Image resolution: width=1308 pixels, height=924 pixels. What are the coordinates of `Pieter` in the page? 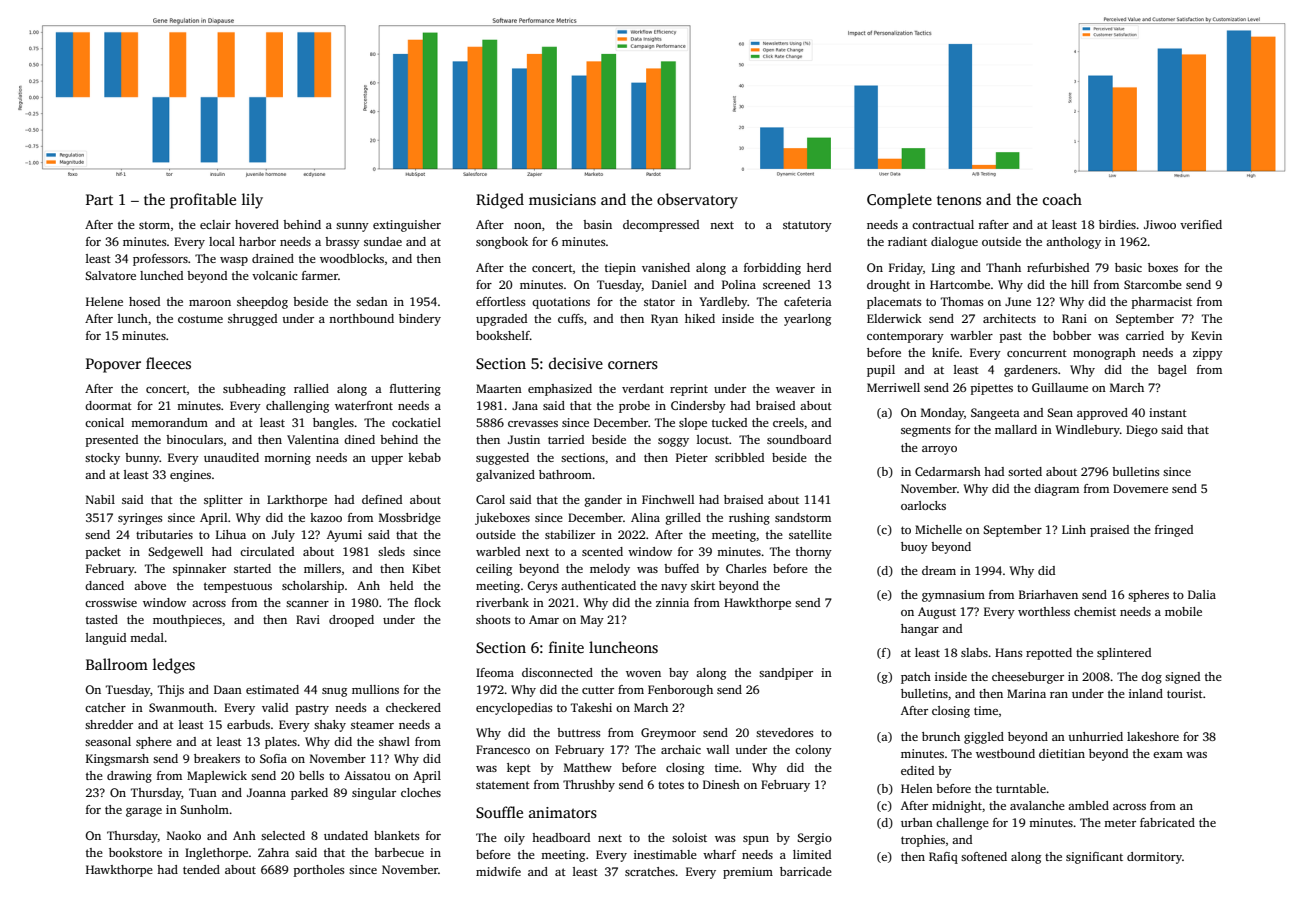 It's located at (692, 457).
